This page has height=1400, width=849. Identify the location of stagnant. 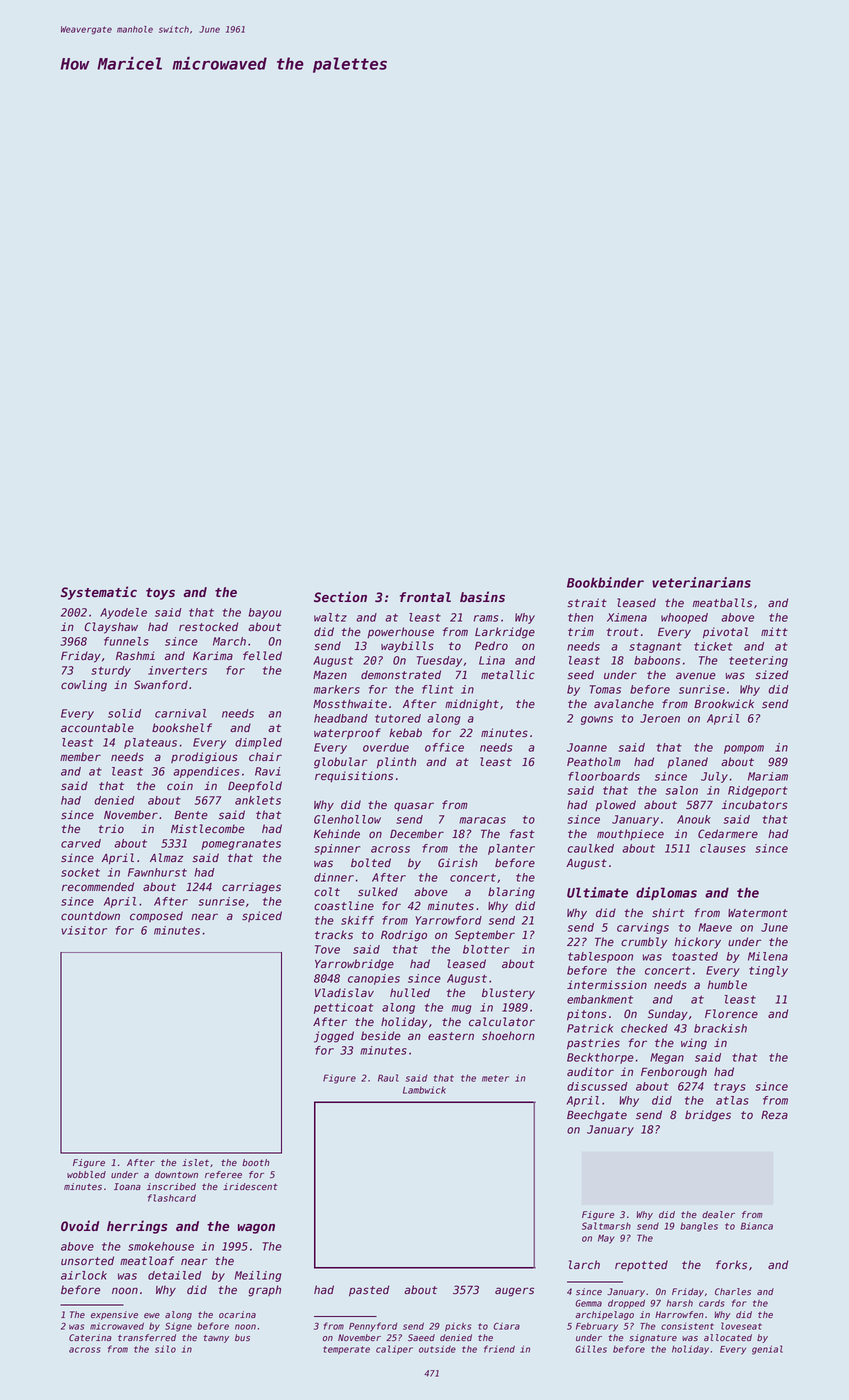
(655, 648).
